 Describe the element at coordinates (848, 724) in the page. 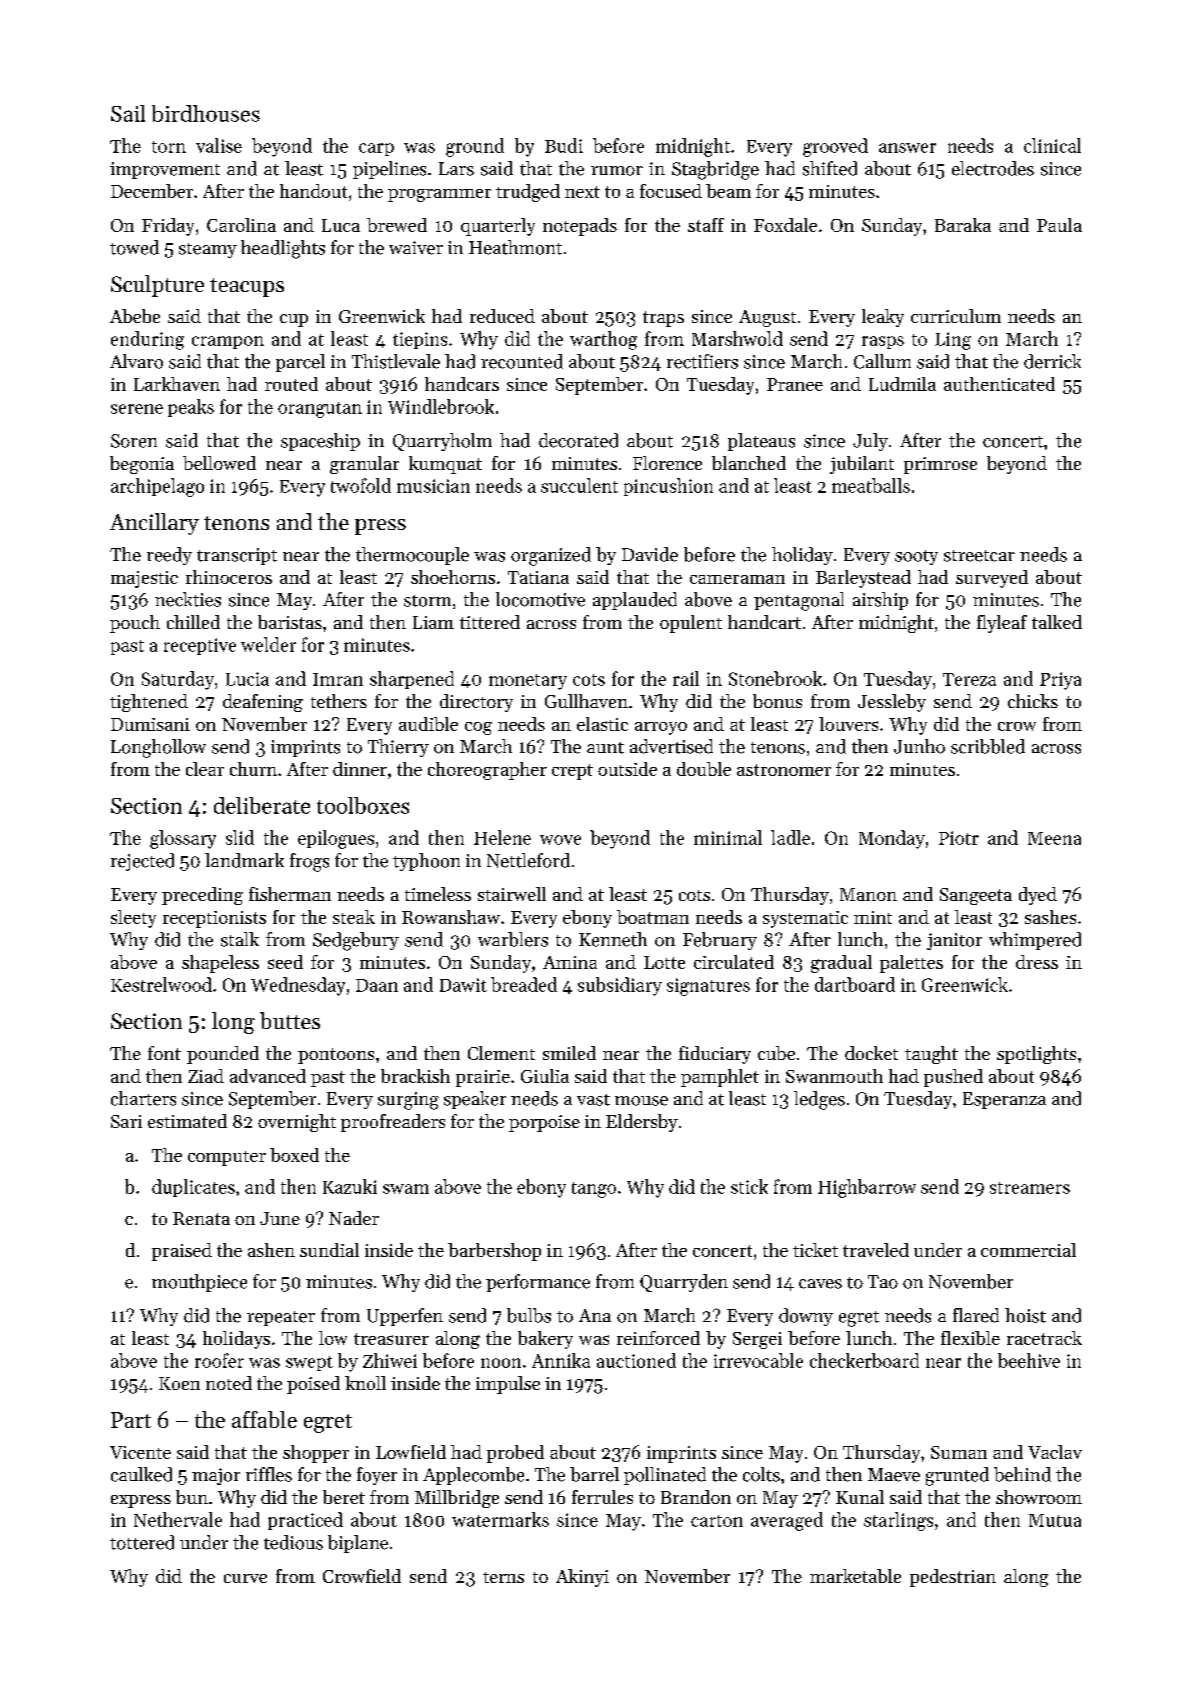

I see `louvers` at that location.
